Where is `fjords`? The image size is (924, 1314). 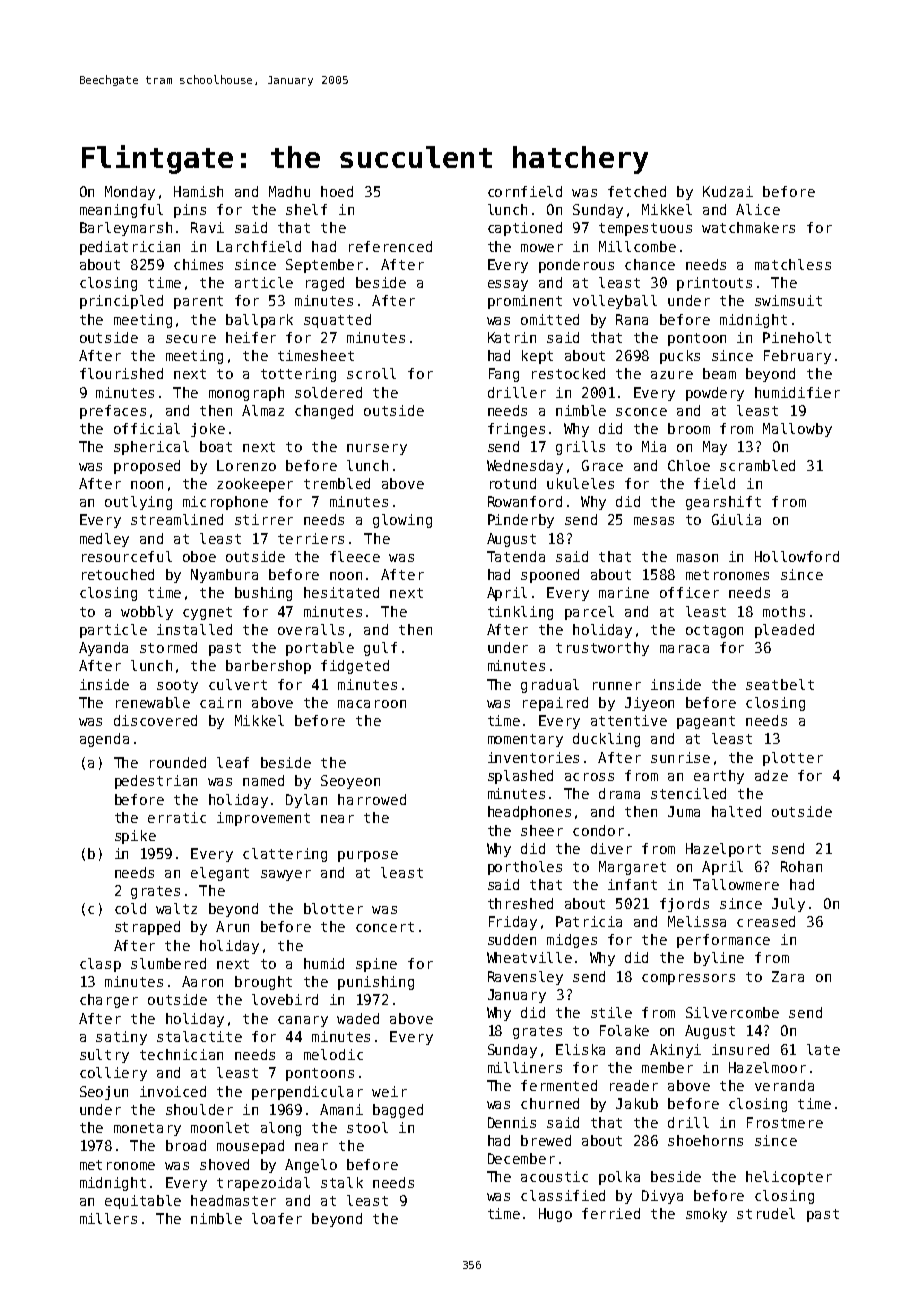
fjords is located at coordinates (684, 905).
